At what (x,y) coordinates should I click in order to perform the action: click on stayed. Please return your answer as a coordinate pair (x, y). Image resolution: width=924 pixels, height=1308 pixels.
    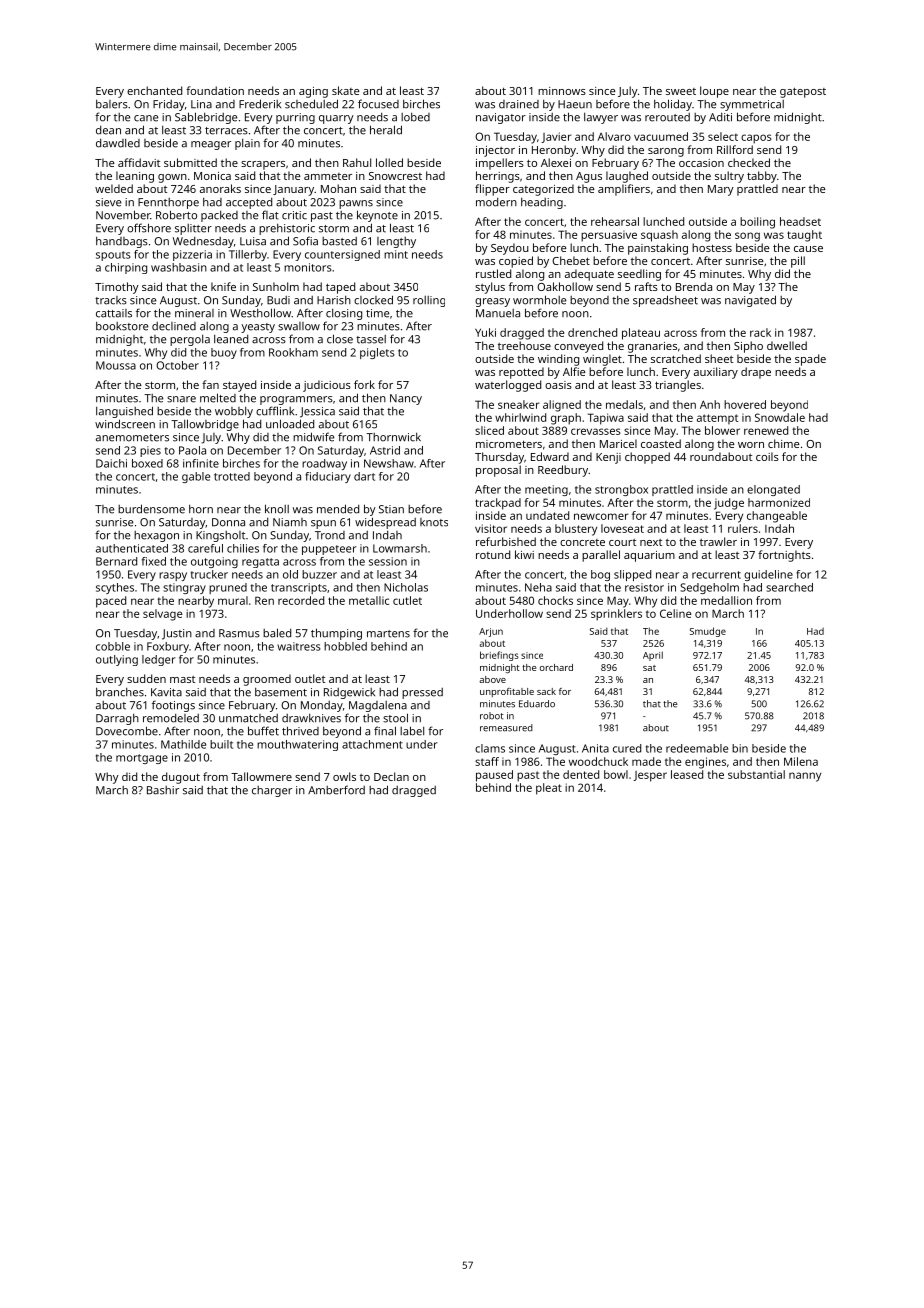
    Looking at the image, I should click on (239, 386).
